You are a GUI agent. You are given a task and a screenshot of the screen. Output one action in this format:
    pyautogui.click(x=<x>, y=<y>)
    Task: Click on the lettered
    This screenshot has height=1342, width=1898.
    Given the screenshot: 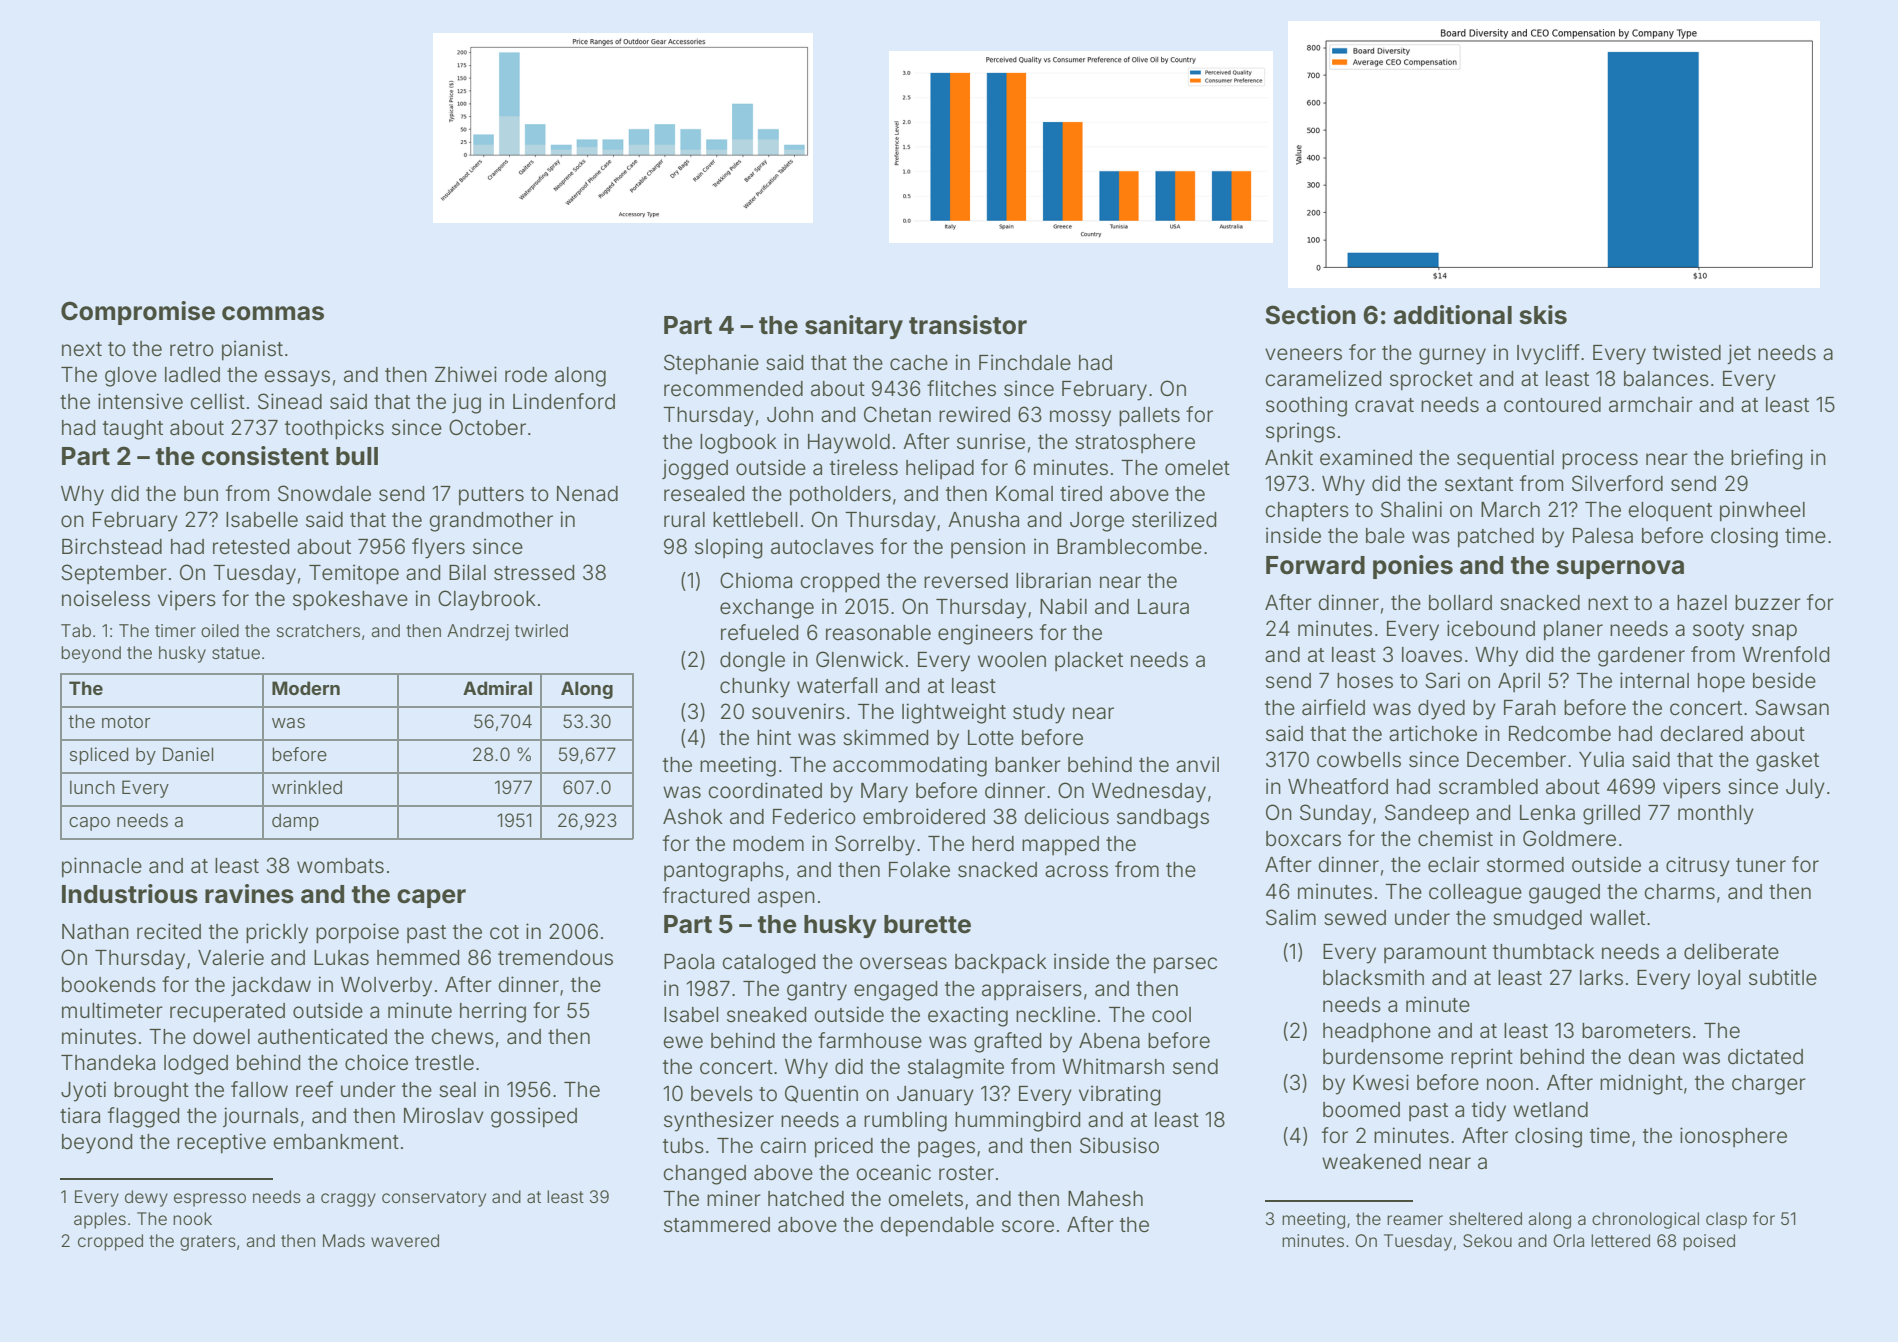 What is the action you would take?
    pyautogui.click(x=1620, y=1240)
